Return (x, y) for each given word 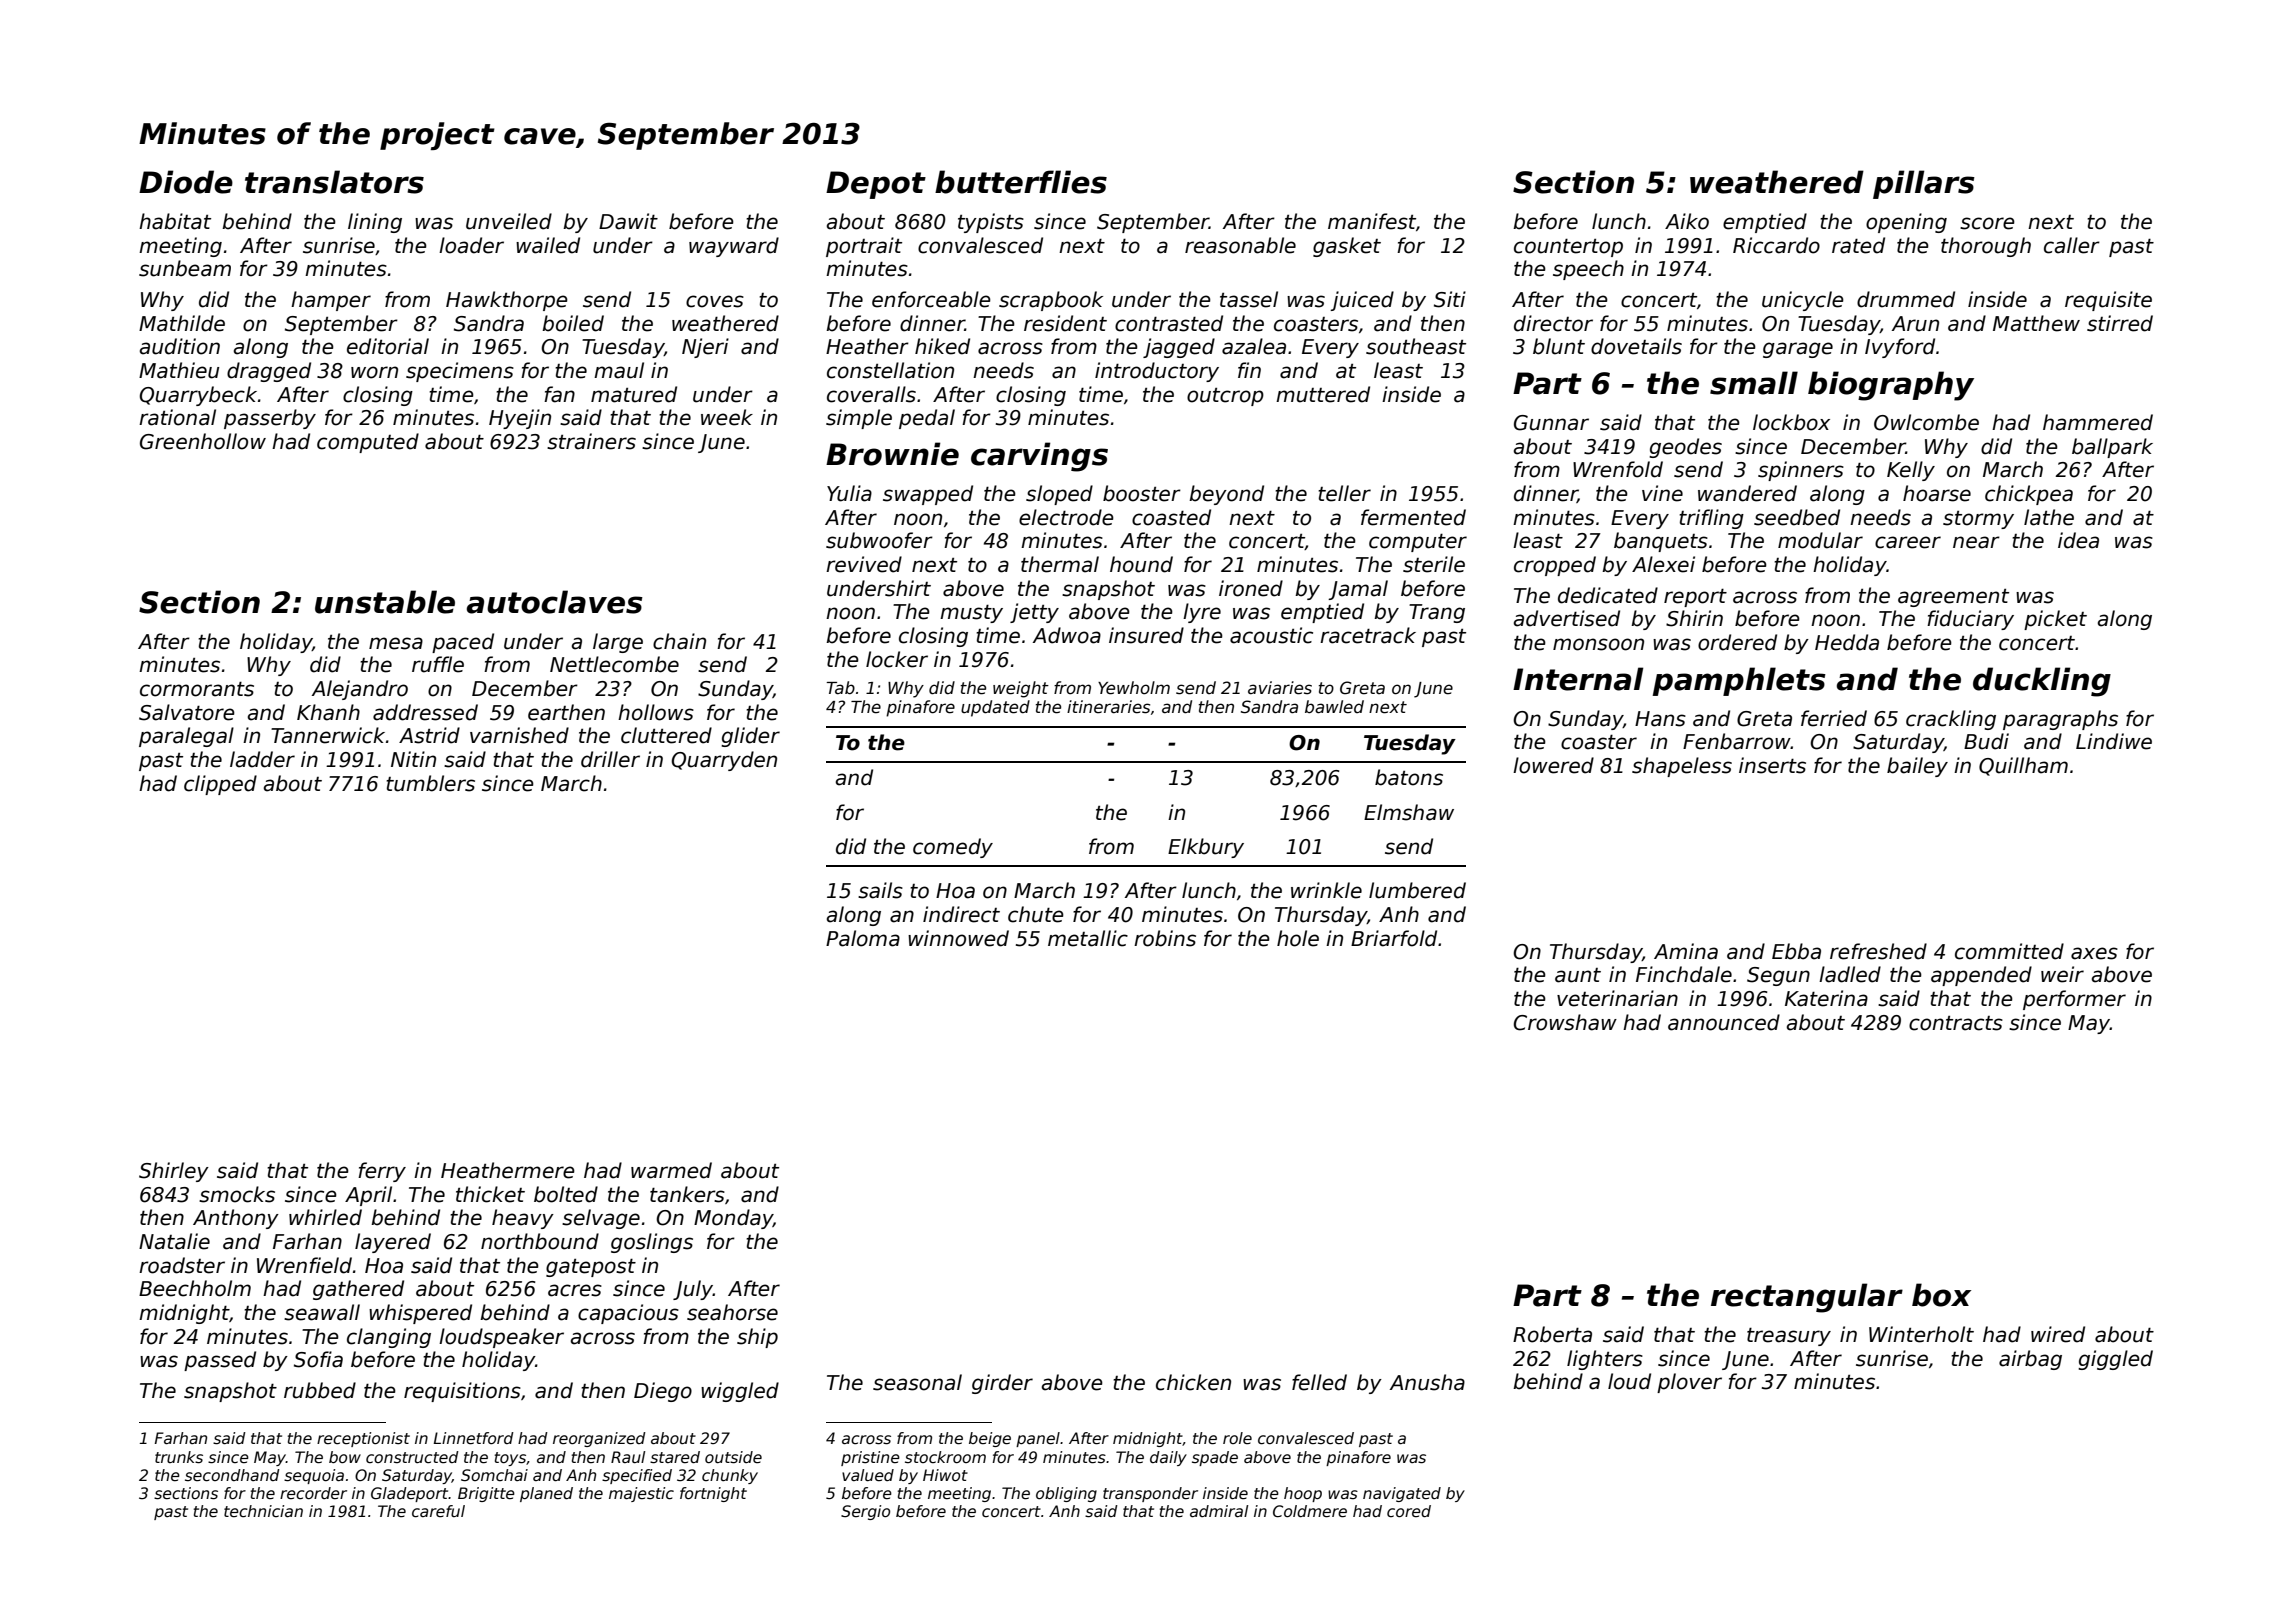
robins (1165, 938)
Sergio (865, 1512)
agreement (1953, 598)
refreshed (1878, 951)
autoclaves (555, 602)
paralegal (186, 737)
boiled (573, 323)
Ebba (1796, 951)
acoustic (1271, 635)
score (1987, 223)
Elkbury (1206, 848)
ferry (382, 1172)
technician (263, 1511)
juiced (1362, 301)
